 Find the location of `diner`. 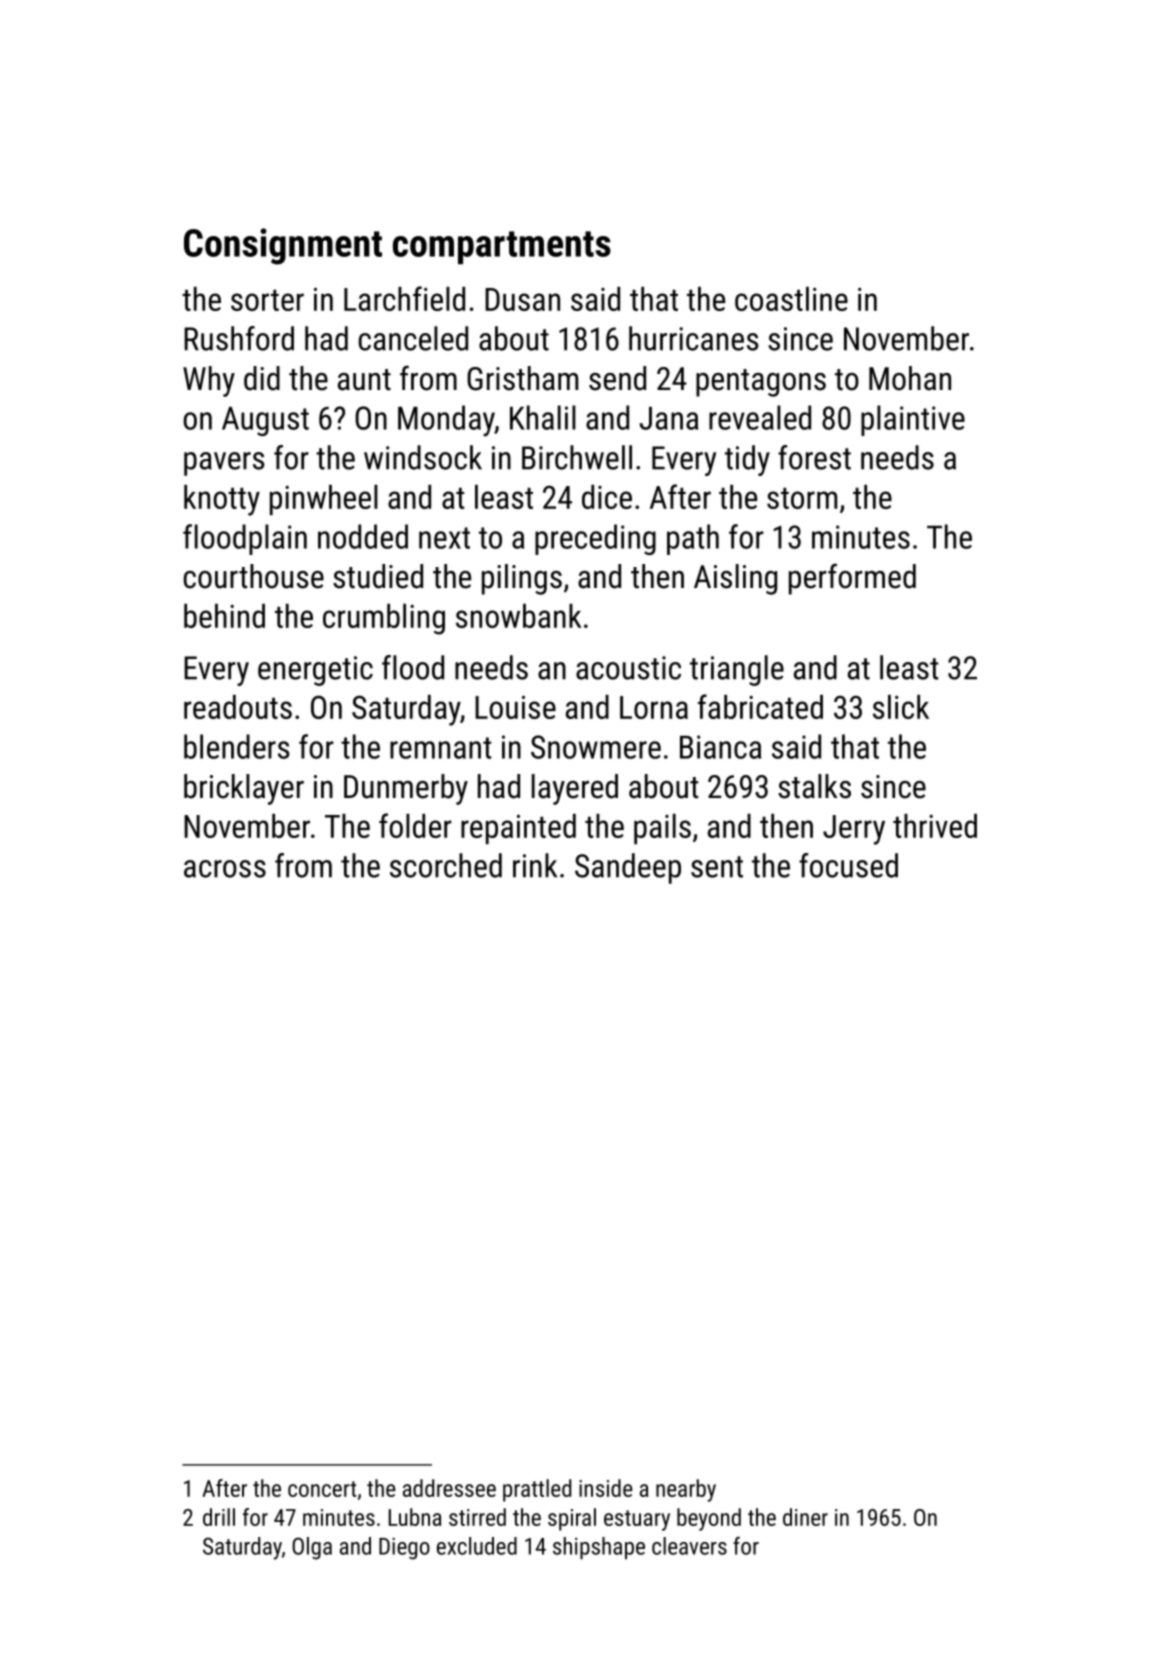

diner is located at coordinates (805, 1517).
